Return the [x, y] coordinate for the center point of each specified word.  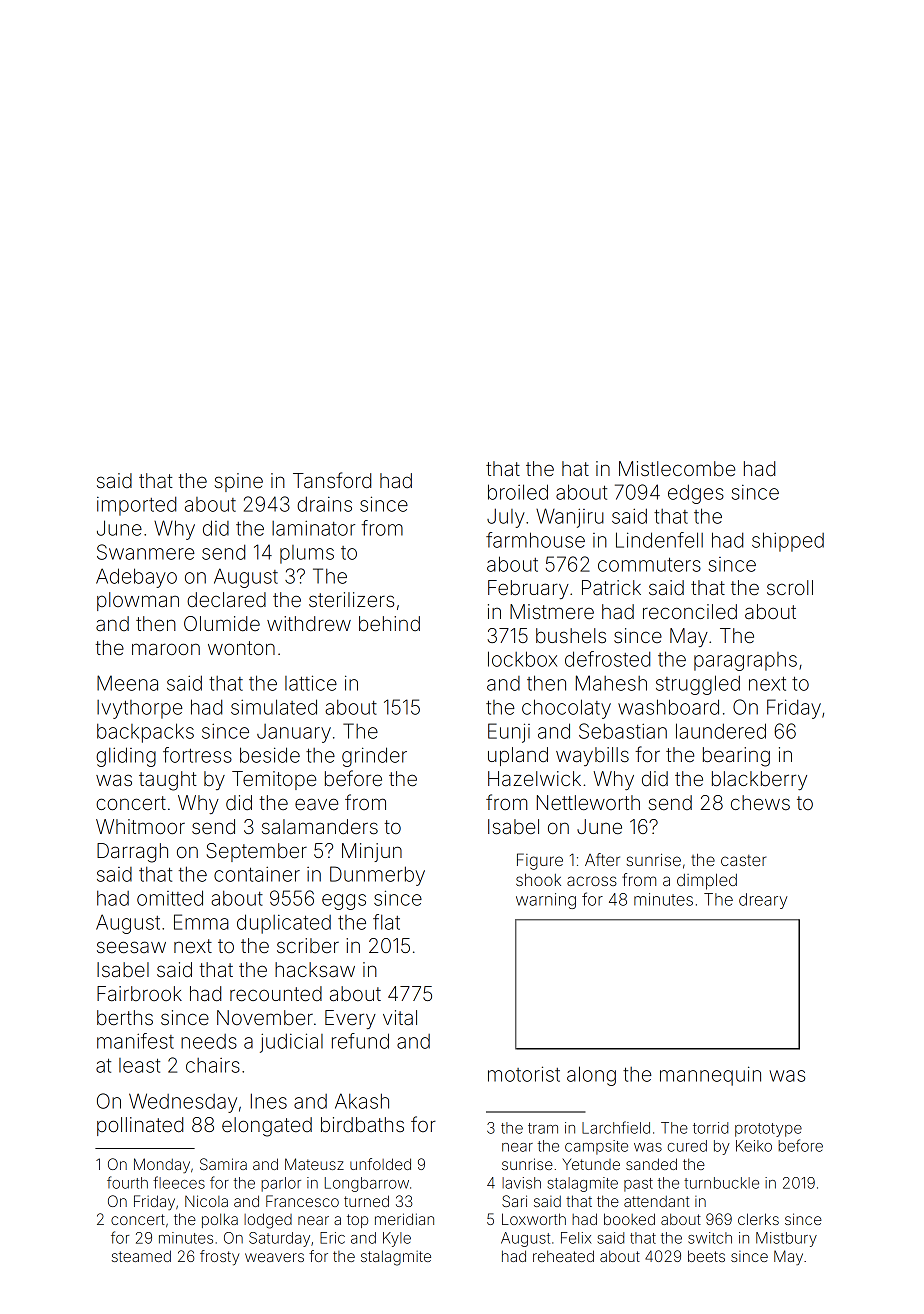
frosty [219, 1258]
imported [136, 506]
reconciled [690, 611]
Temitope [274, 780]
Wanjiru [570, 518]
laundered [721, 731]
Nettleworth [588, 802]
